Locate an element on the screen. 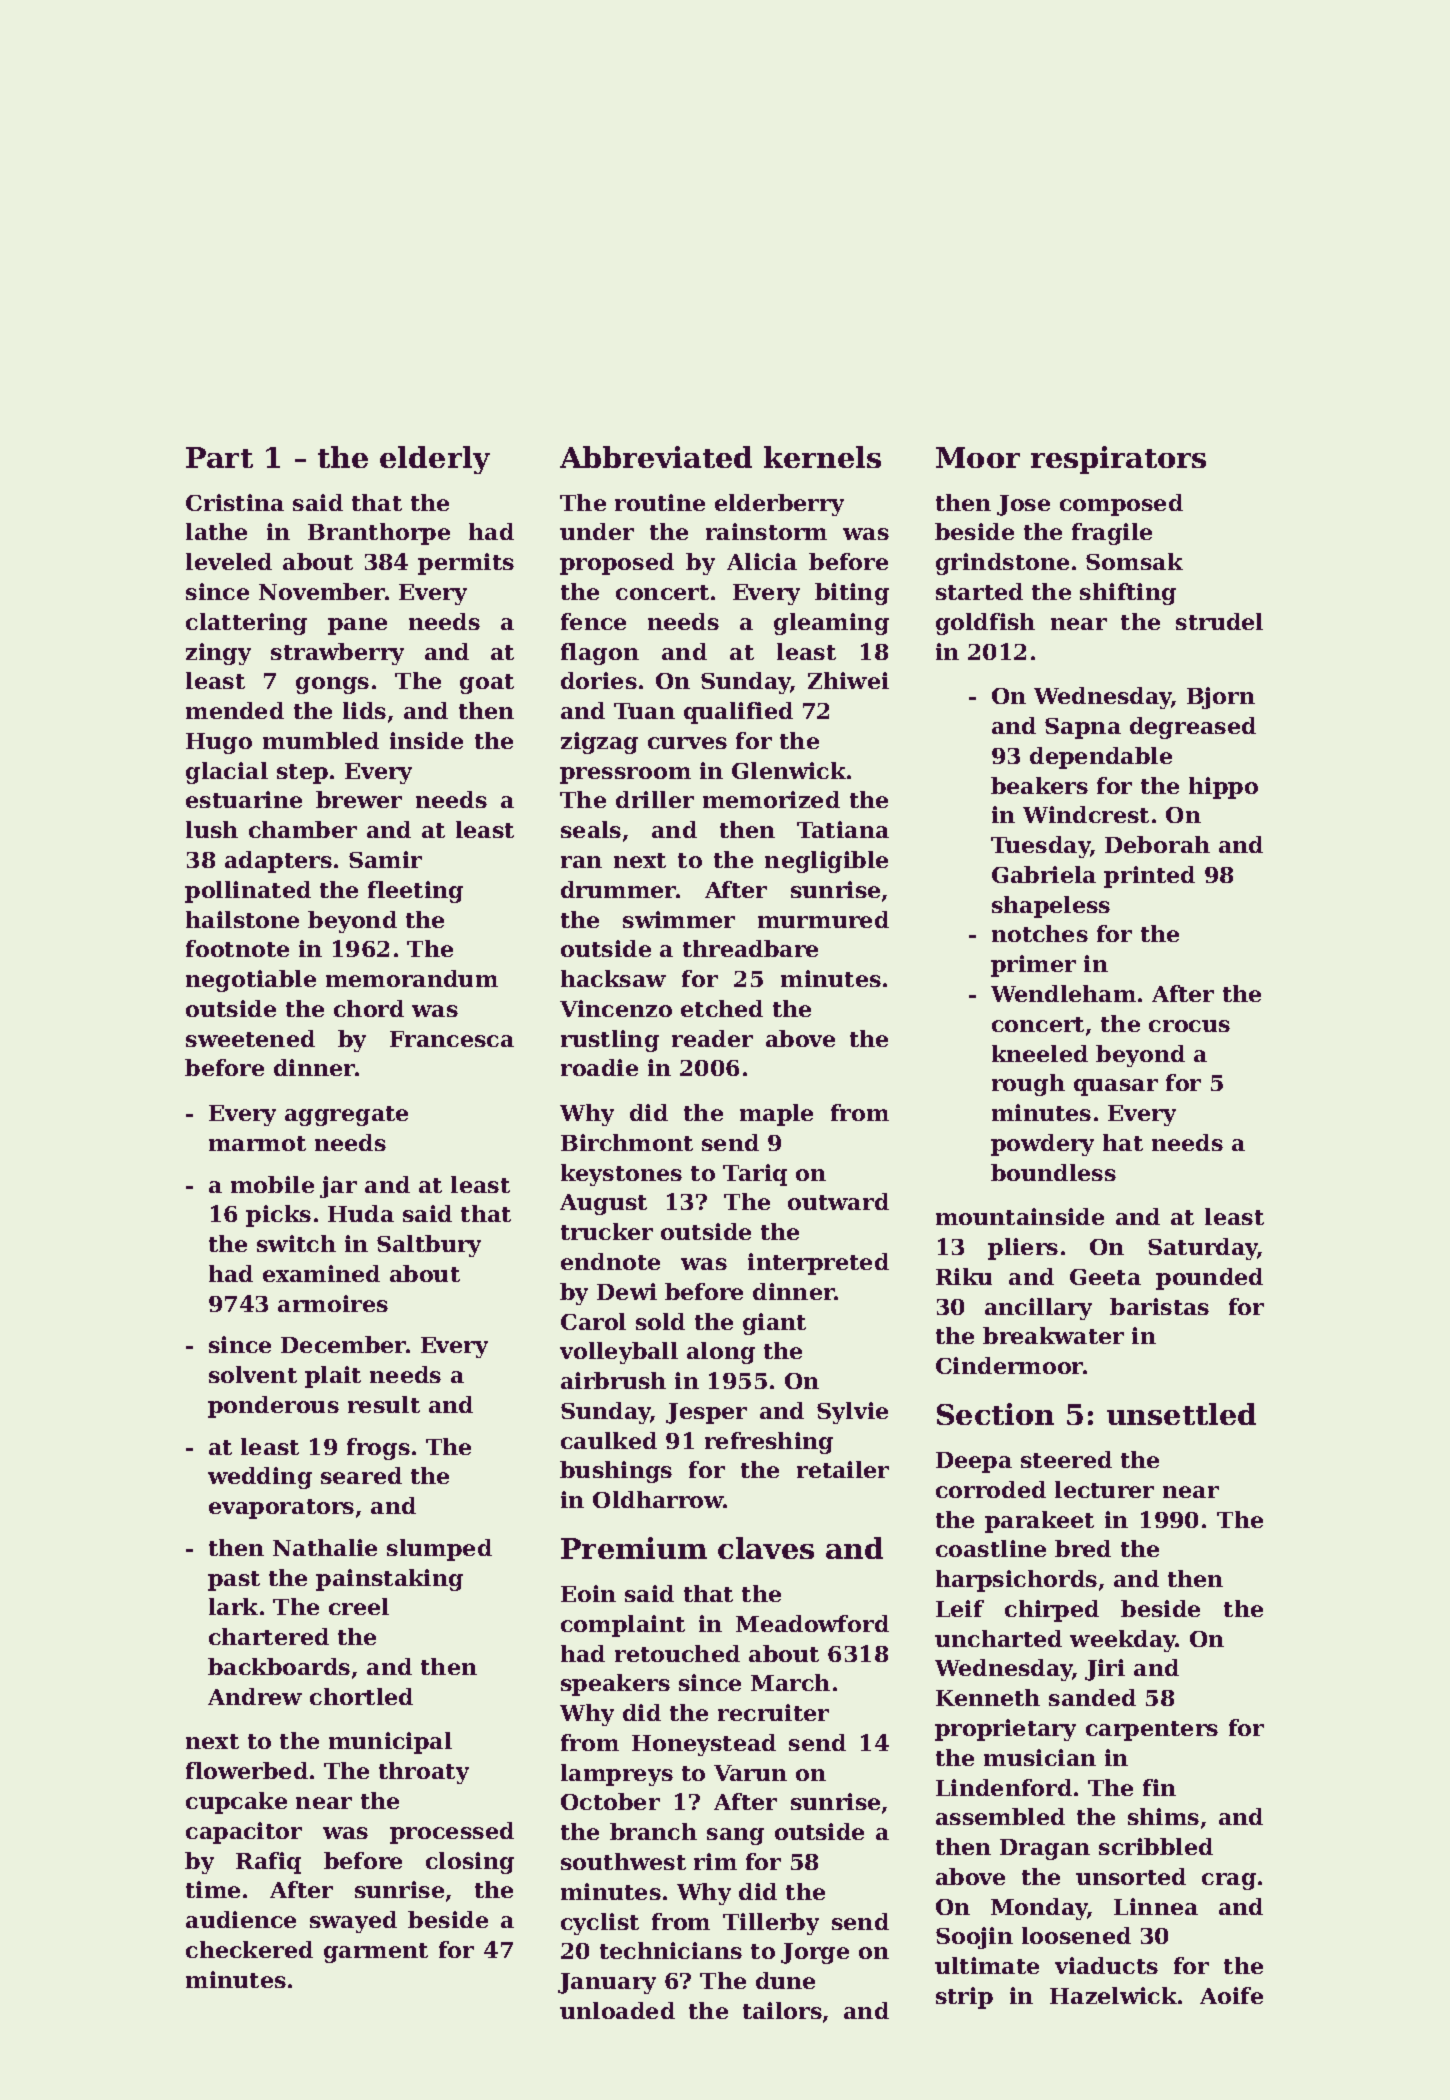 The width and height of the screenshot is (1450, 2100). southwest is located at coordinates (623, 1861).
